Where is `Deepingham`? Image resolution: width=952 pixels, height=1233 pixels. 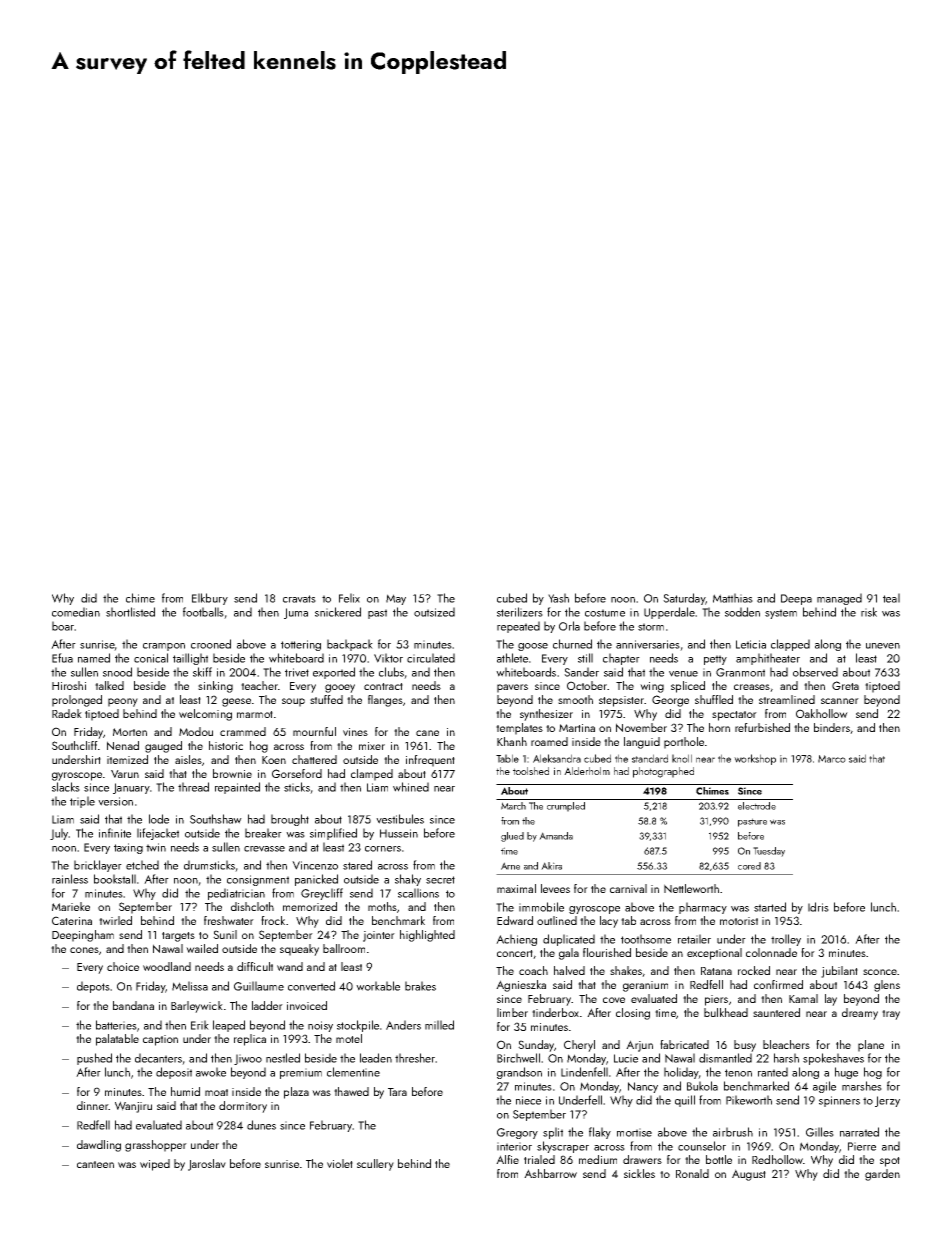 Deepingham is located at coordinates (83, 936).
